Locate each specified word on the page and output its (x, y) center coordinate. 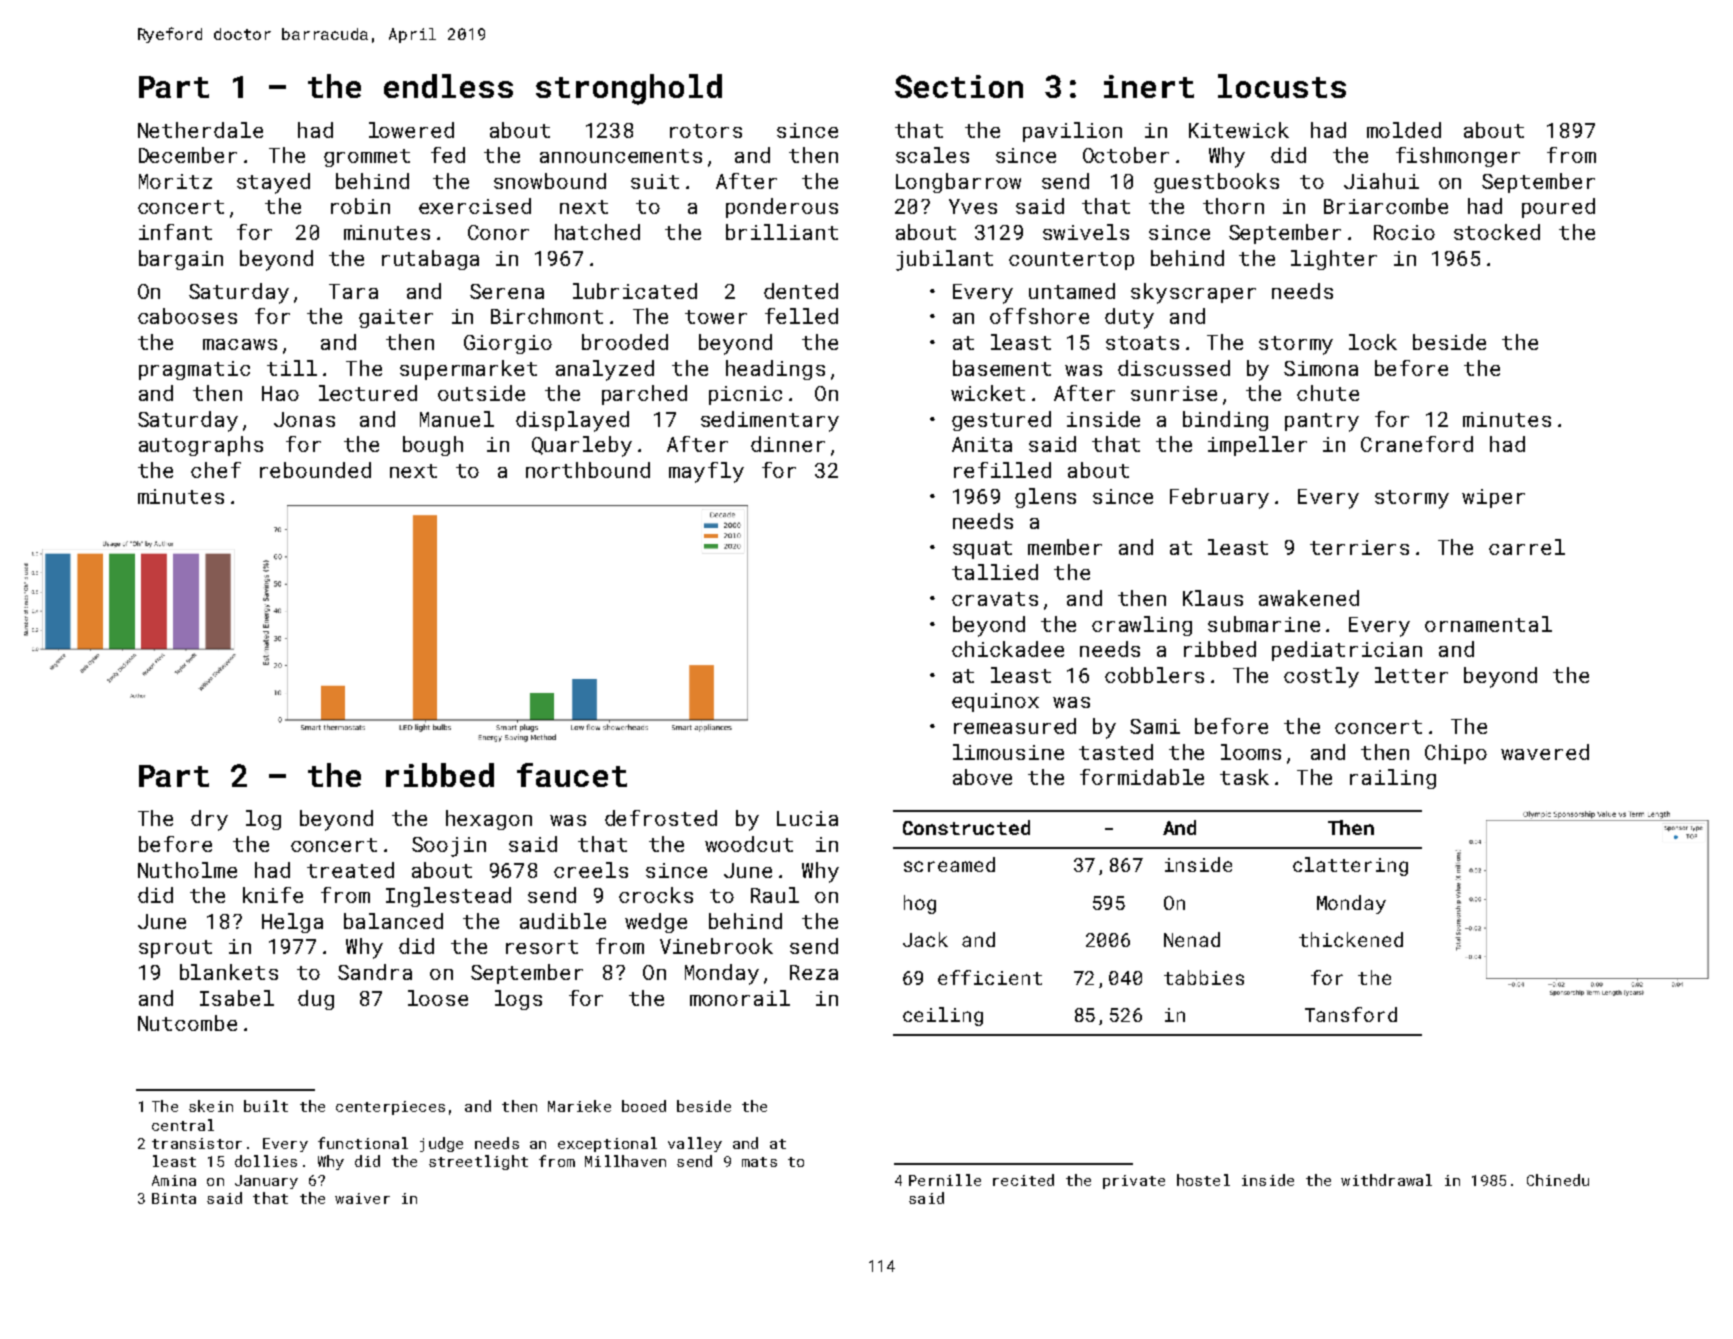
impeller (1257, 446)
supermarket (468, 370)
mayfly (706, 472)
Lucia (807, 818)
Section (959, 86)
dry (209, 820)
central (183, 1125)
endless (448, 86)
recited (1023, 1180)
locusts (1282, 86)
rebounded (315, 470)
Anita (982, 444)
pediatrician (1347, 651)
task (1244, 777)
